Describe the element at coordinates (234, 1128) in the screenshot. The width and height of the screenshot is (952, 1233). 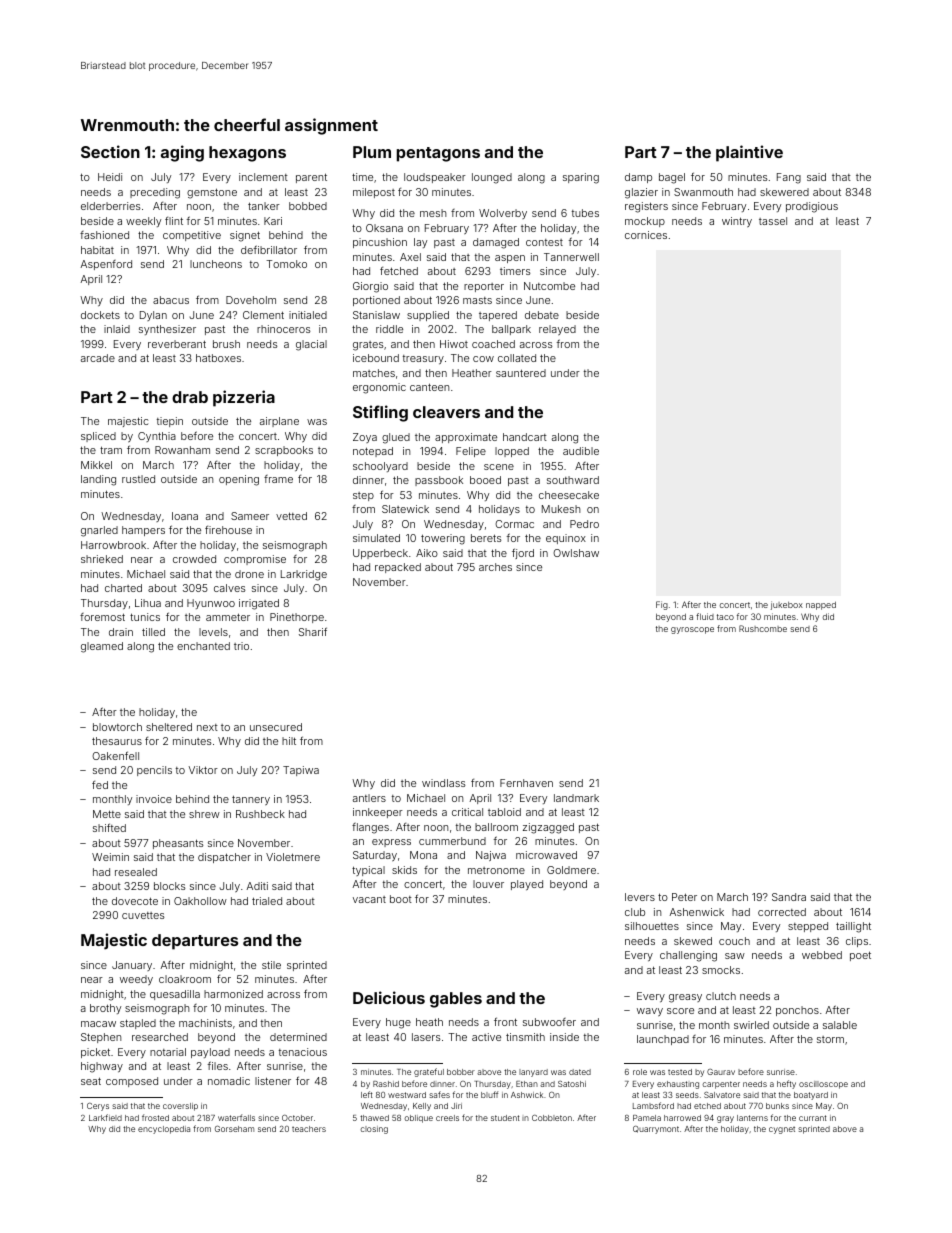
I see `Gorseham` at that location.
